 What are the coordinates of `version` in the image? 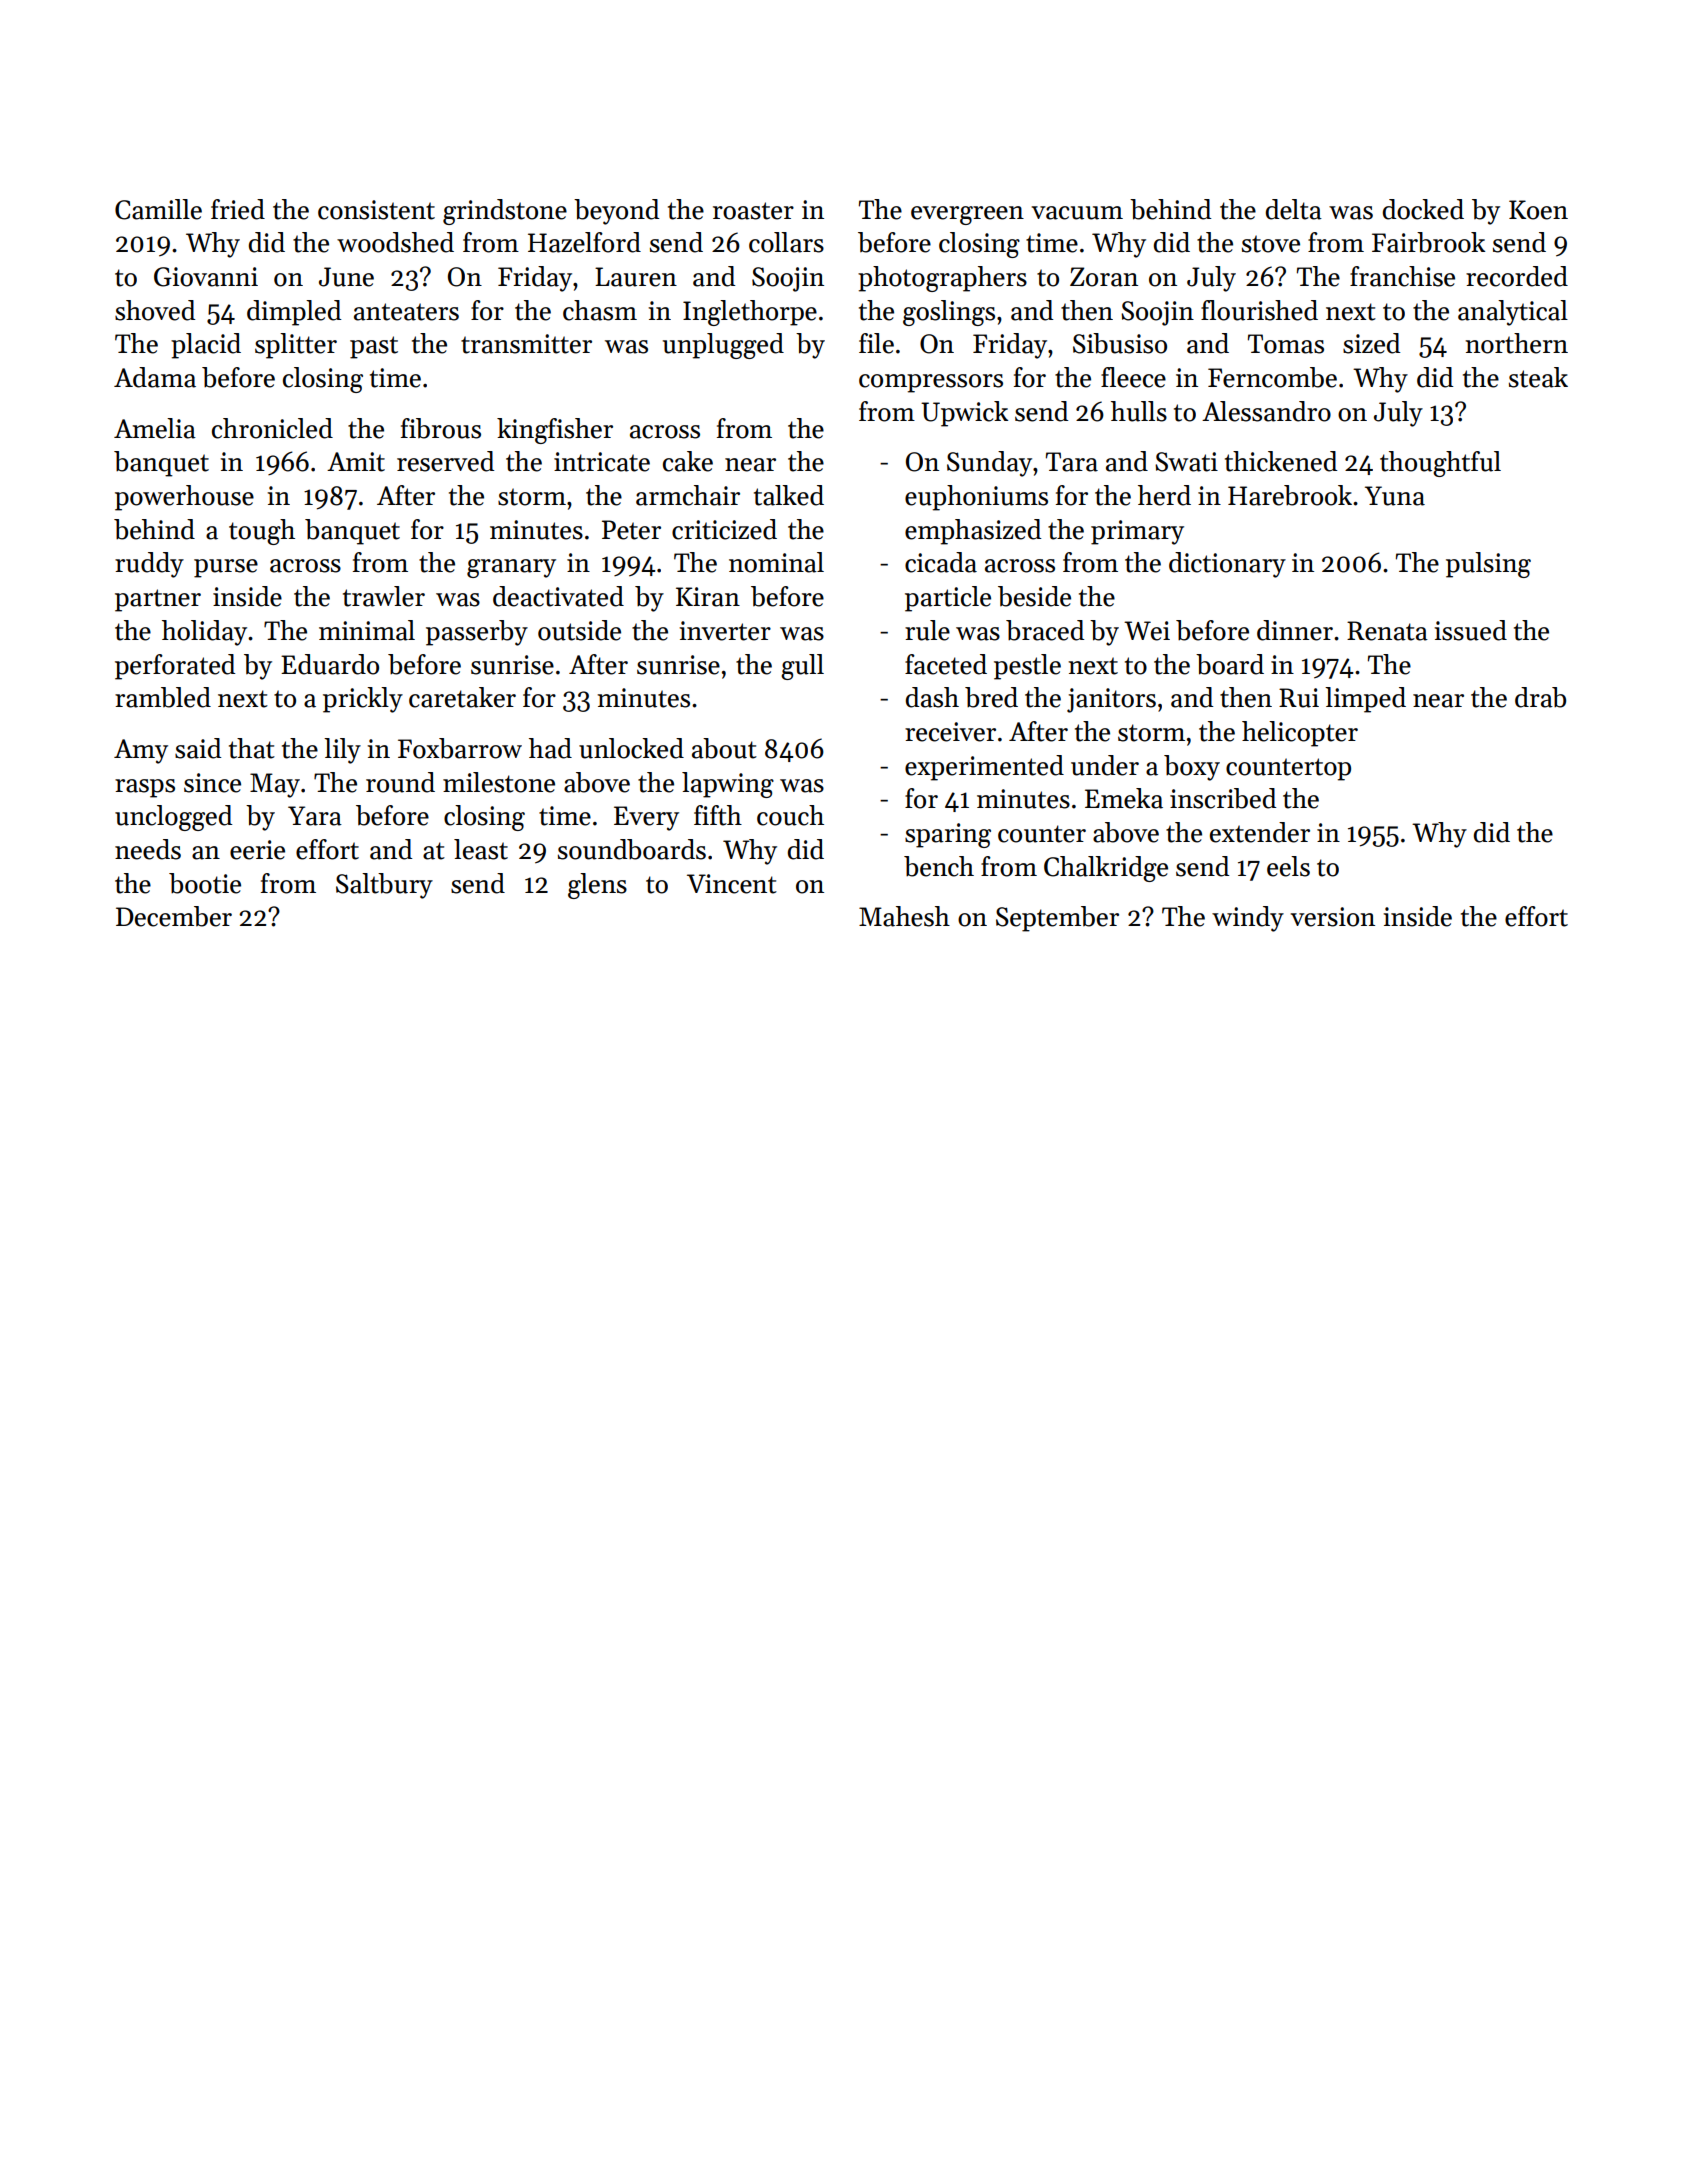 It's located at (1333, 917).
